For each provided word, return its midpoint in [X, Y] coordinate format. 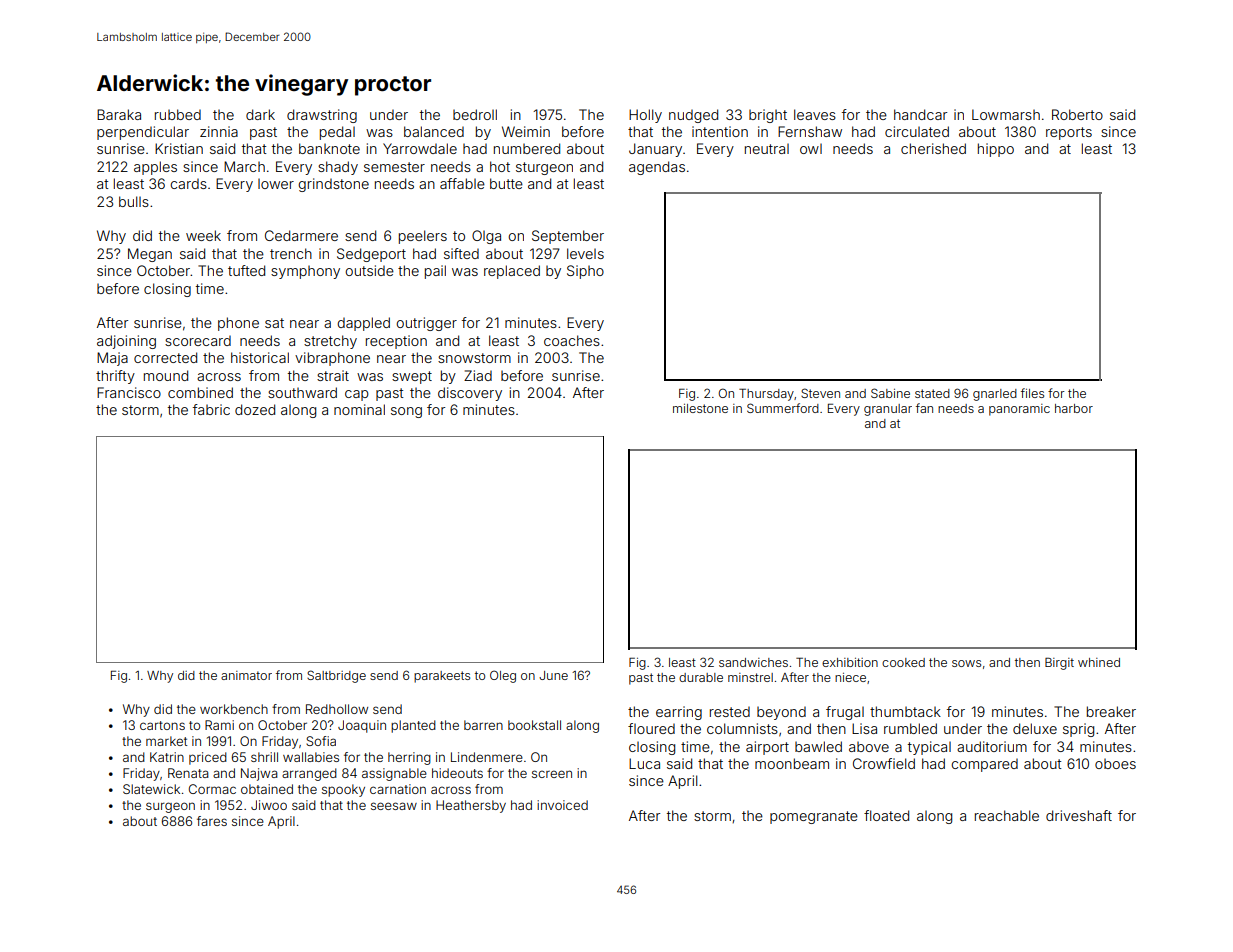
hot [500, 166]
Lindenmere [487, 757]
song [406, 412]
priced [208, 758]
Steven [820, 393]
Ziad [478, 375]
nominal [359, 409]
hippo [996, 150]
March [244, 166]
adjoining [126, 342]
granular [888, 410]
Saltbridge [336, 676]
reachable [1007, 815]
